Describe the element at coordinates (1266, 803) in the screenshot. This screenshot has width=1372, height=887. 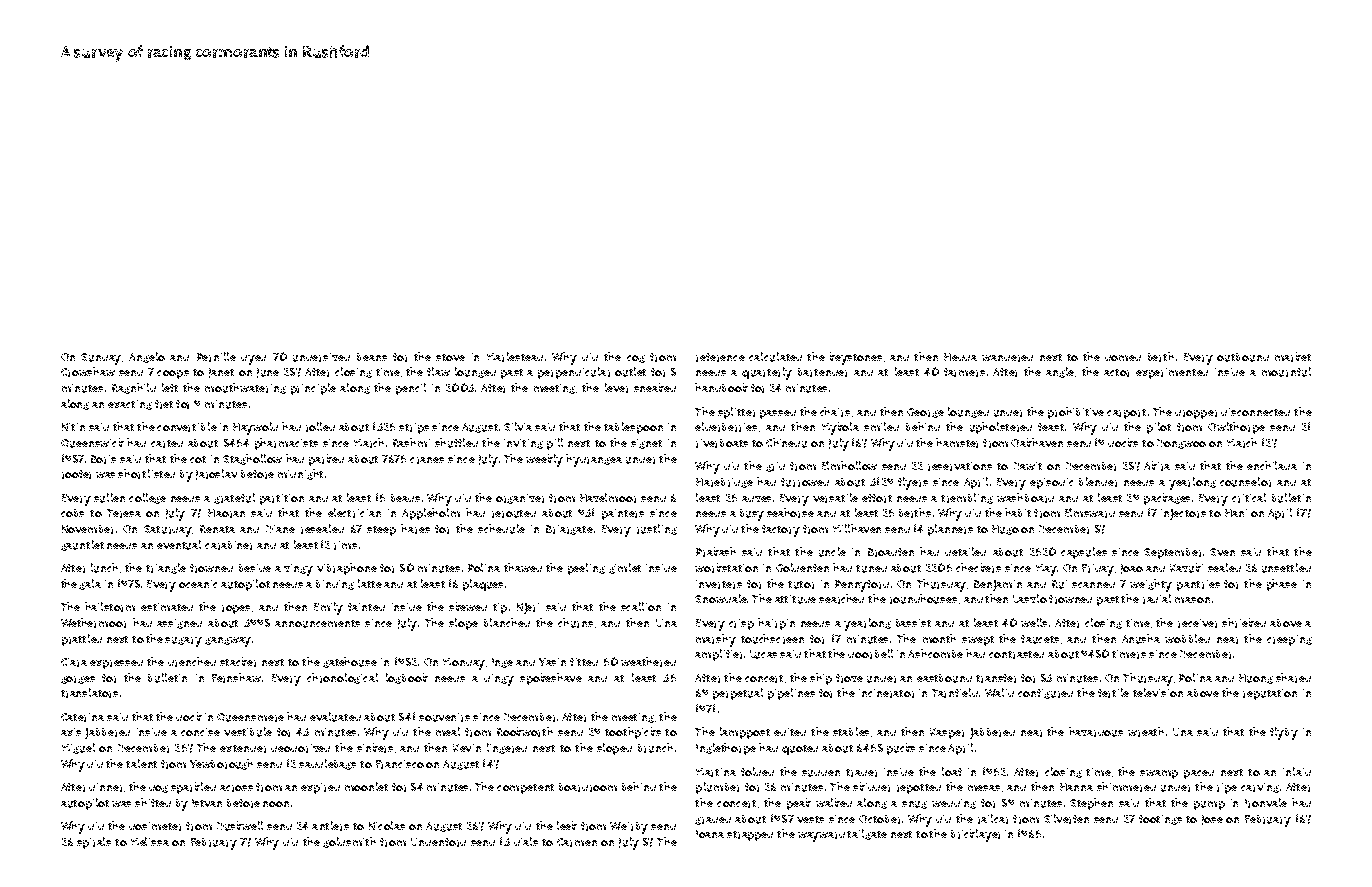
I see `Ironvale` at that location.
